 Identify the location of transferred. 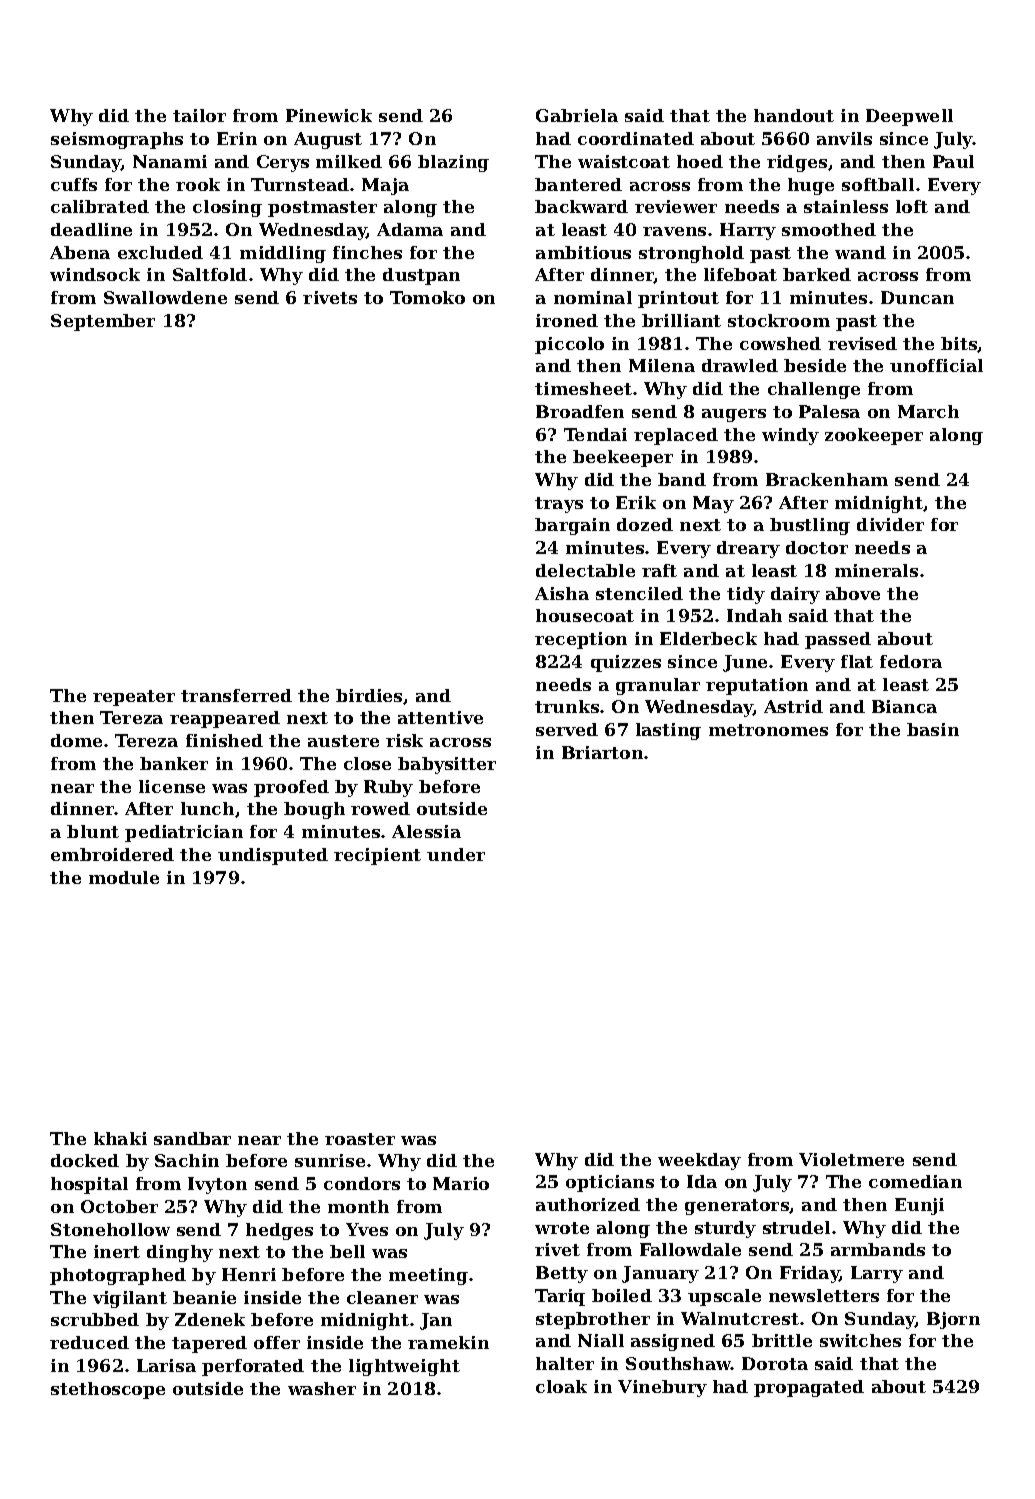
(236, 695).
